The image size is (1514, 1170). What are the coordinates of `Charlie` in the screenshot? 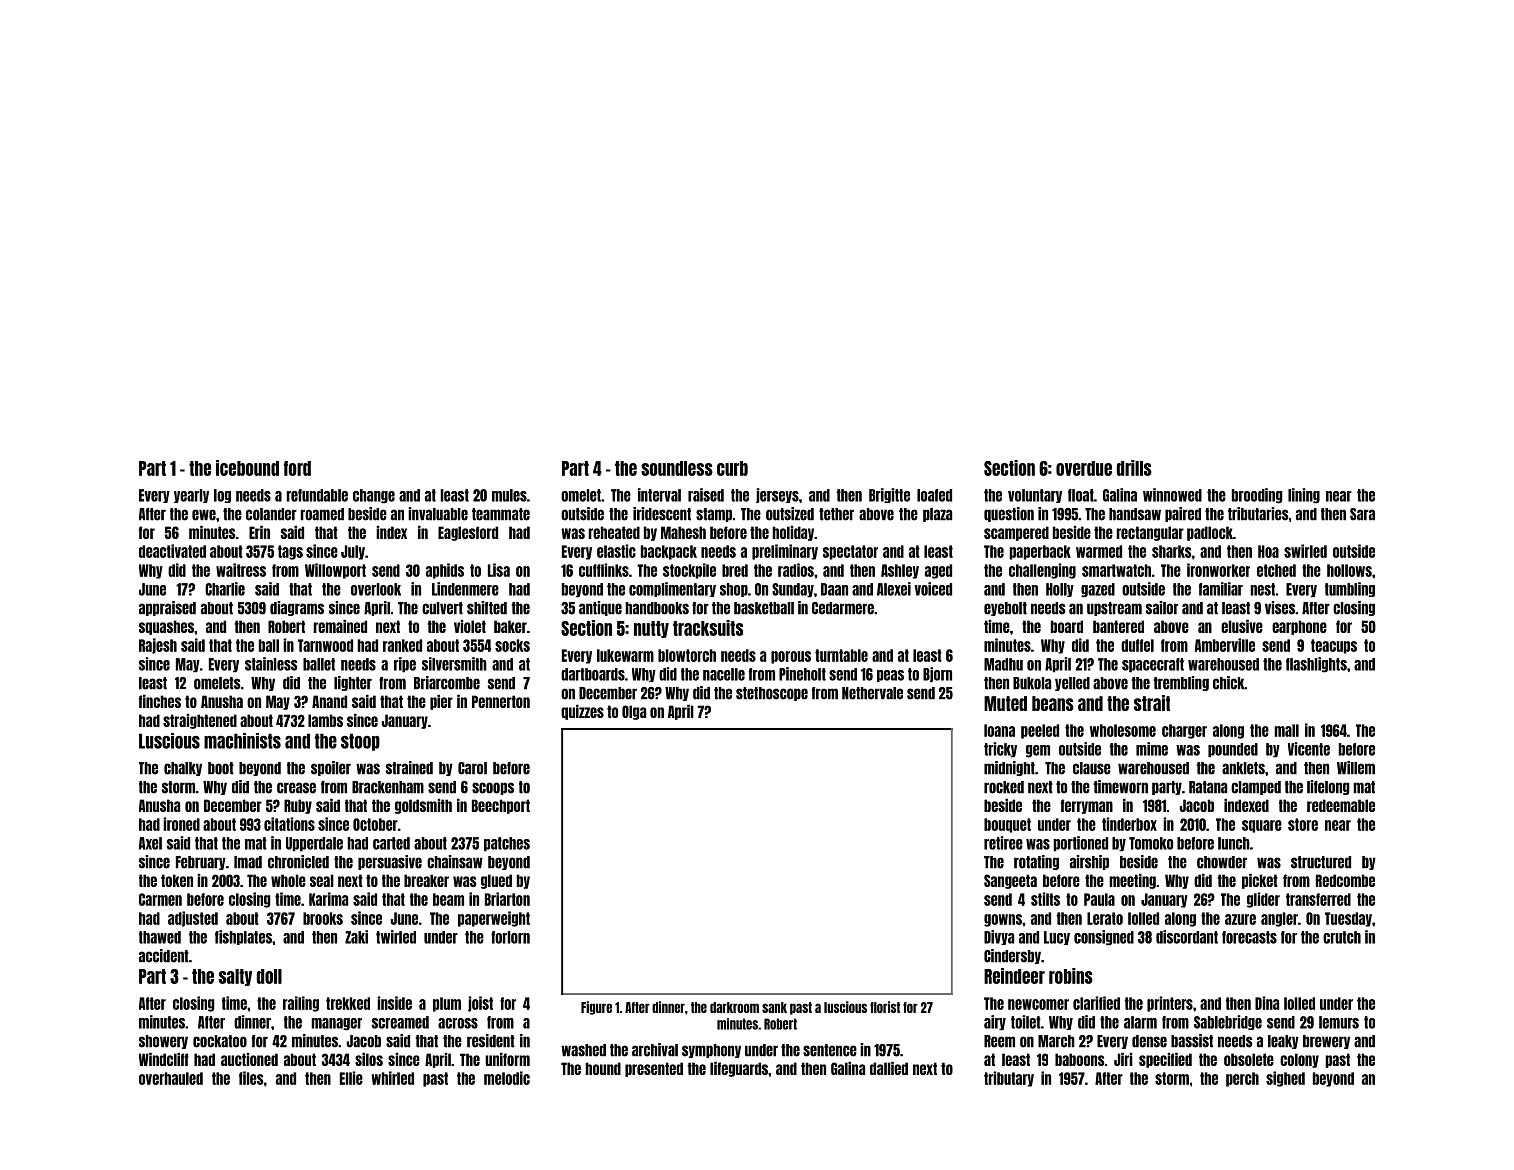 It's located at (225, 589).
